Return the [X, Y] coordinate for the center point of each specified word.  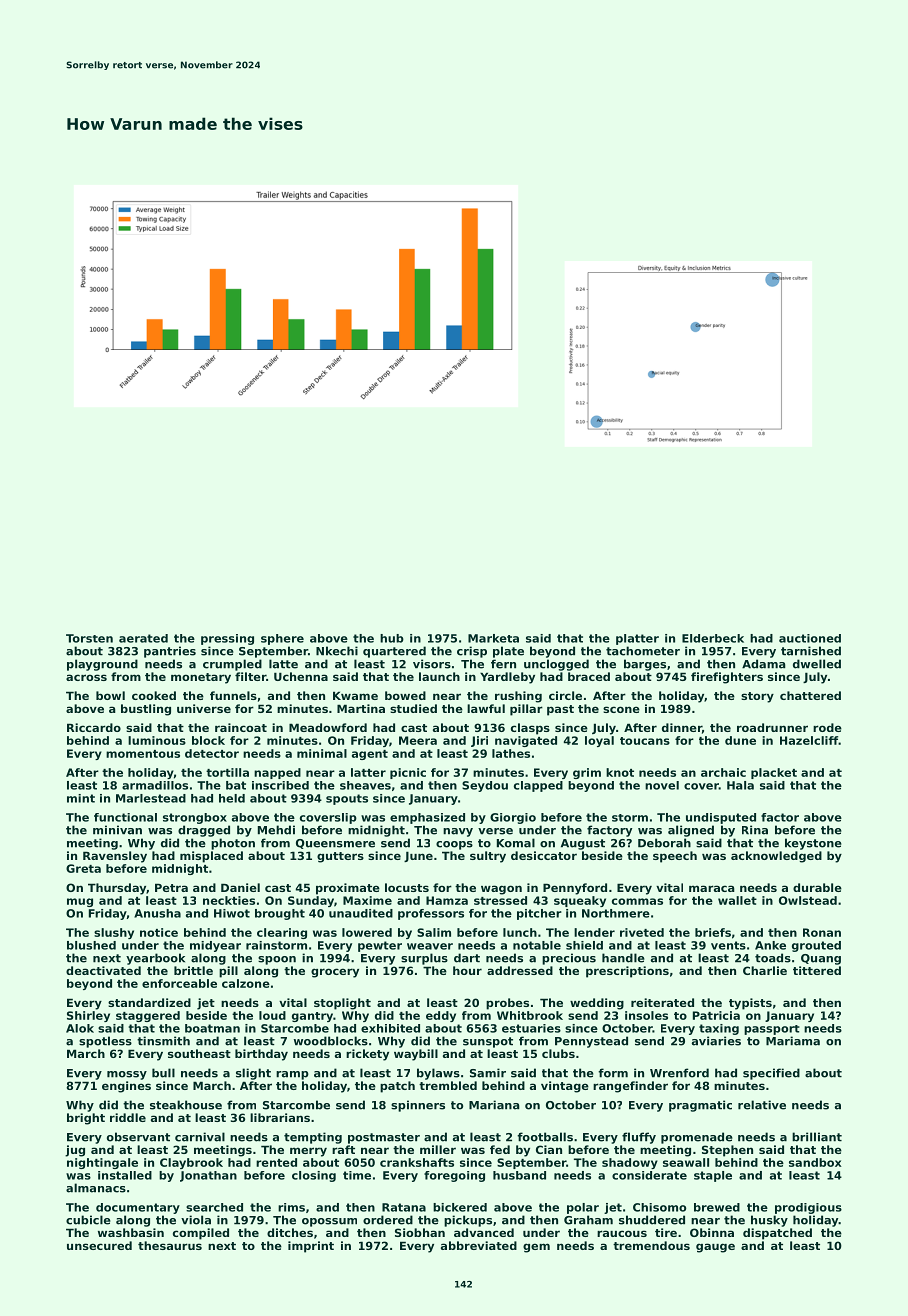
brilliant [817, 1137]
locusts [407, 887]
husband [519, 1175]
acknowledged [776, 857]
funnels [233, 695]
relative [762, 1105]
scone [621, 709]
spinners [418, 1106]
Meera [418, 740]
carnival [200, 1137]
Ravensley [115, 857]
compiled [201, 1234]
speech [675, 857]
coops [454, 845]
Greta [83, 868]
